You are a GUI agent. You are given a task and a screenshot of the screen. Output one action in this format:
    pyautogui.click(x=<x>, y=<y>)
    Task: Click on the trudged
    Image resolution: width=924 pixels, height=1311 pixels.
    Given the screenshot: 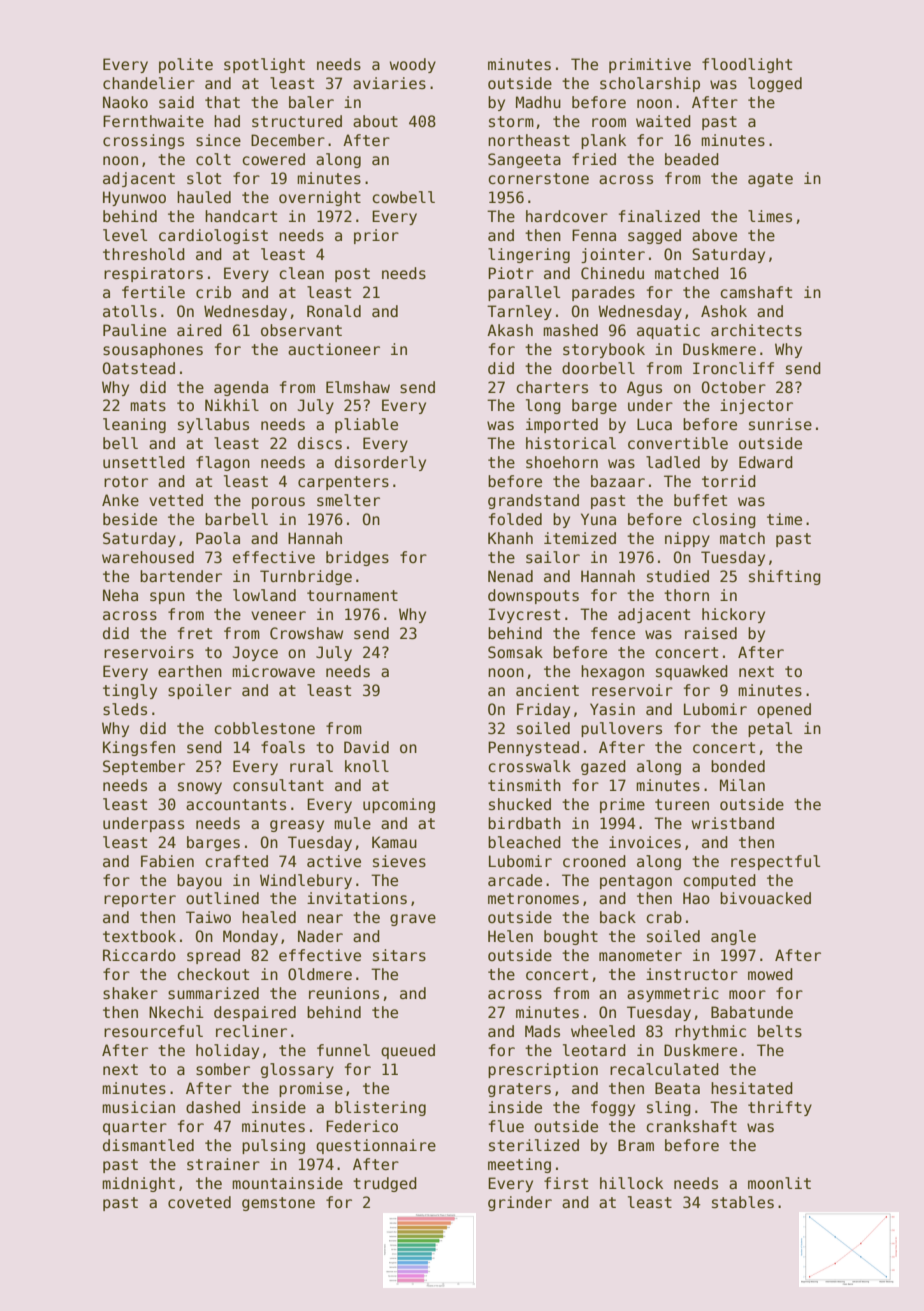 What is the action you would take?
    pyautogui.click(x=385, y=1184)
